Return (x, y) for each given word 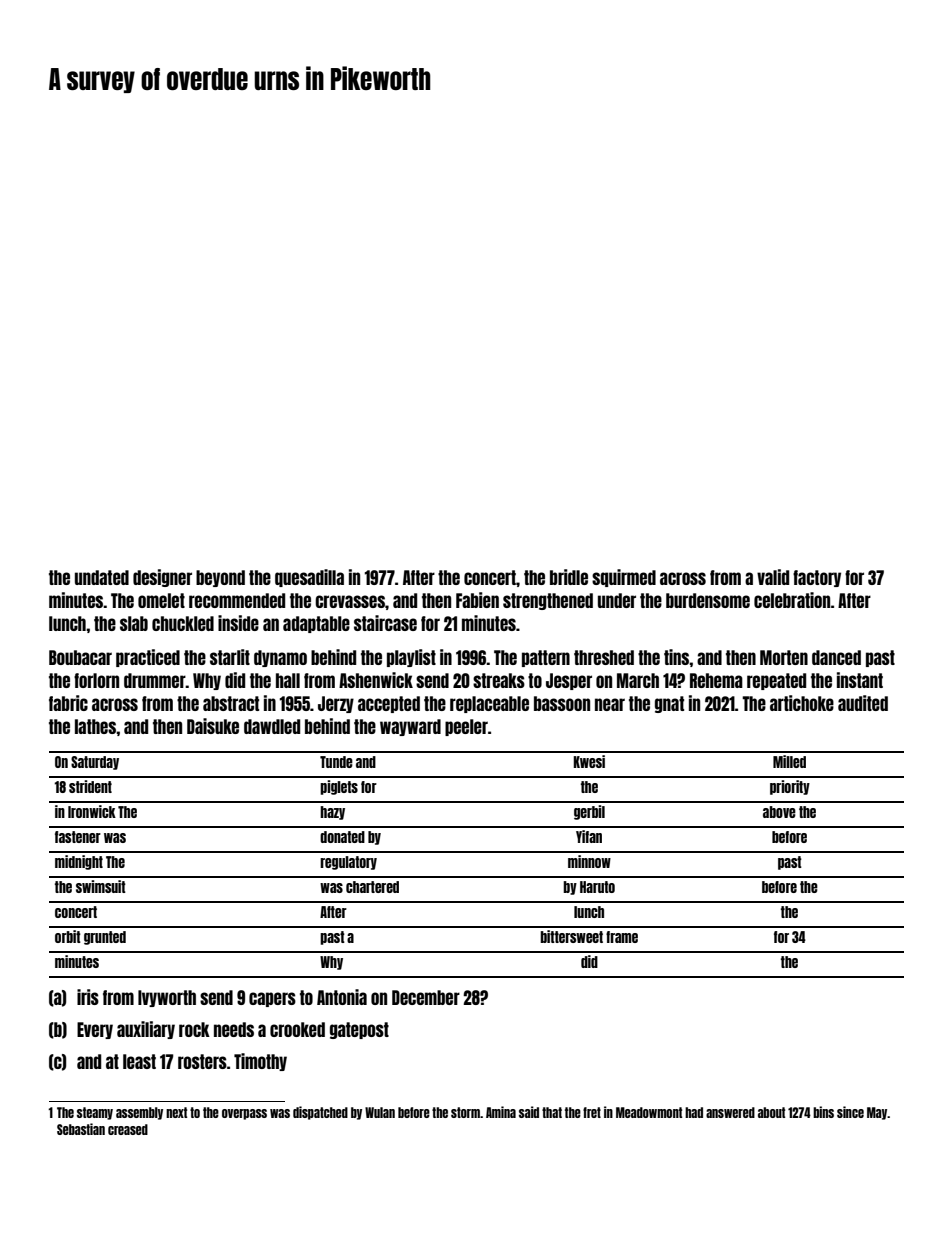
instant (860, 680)
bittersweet (571, 936)
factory (817, 578)
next (176, 1112)
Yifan (589, 836)
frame (622, 937)
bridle (569, 577)
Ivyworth (167, 998)
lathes (95, 726)
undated (102, 577)
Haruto (597, 887)
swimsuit (101, 886)
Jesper (569, 681)
